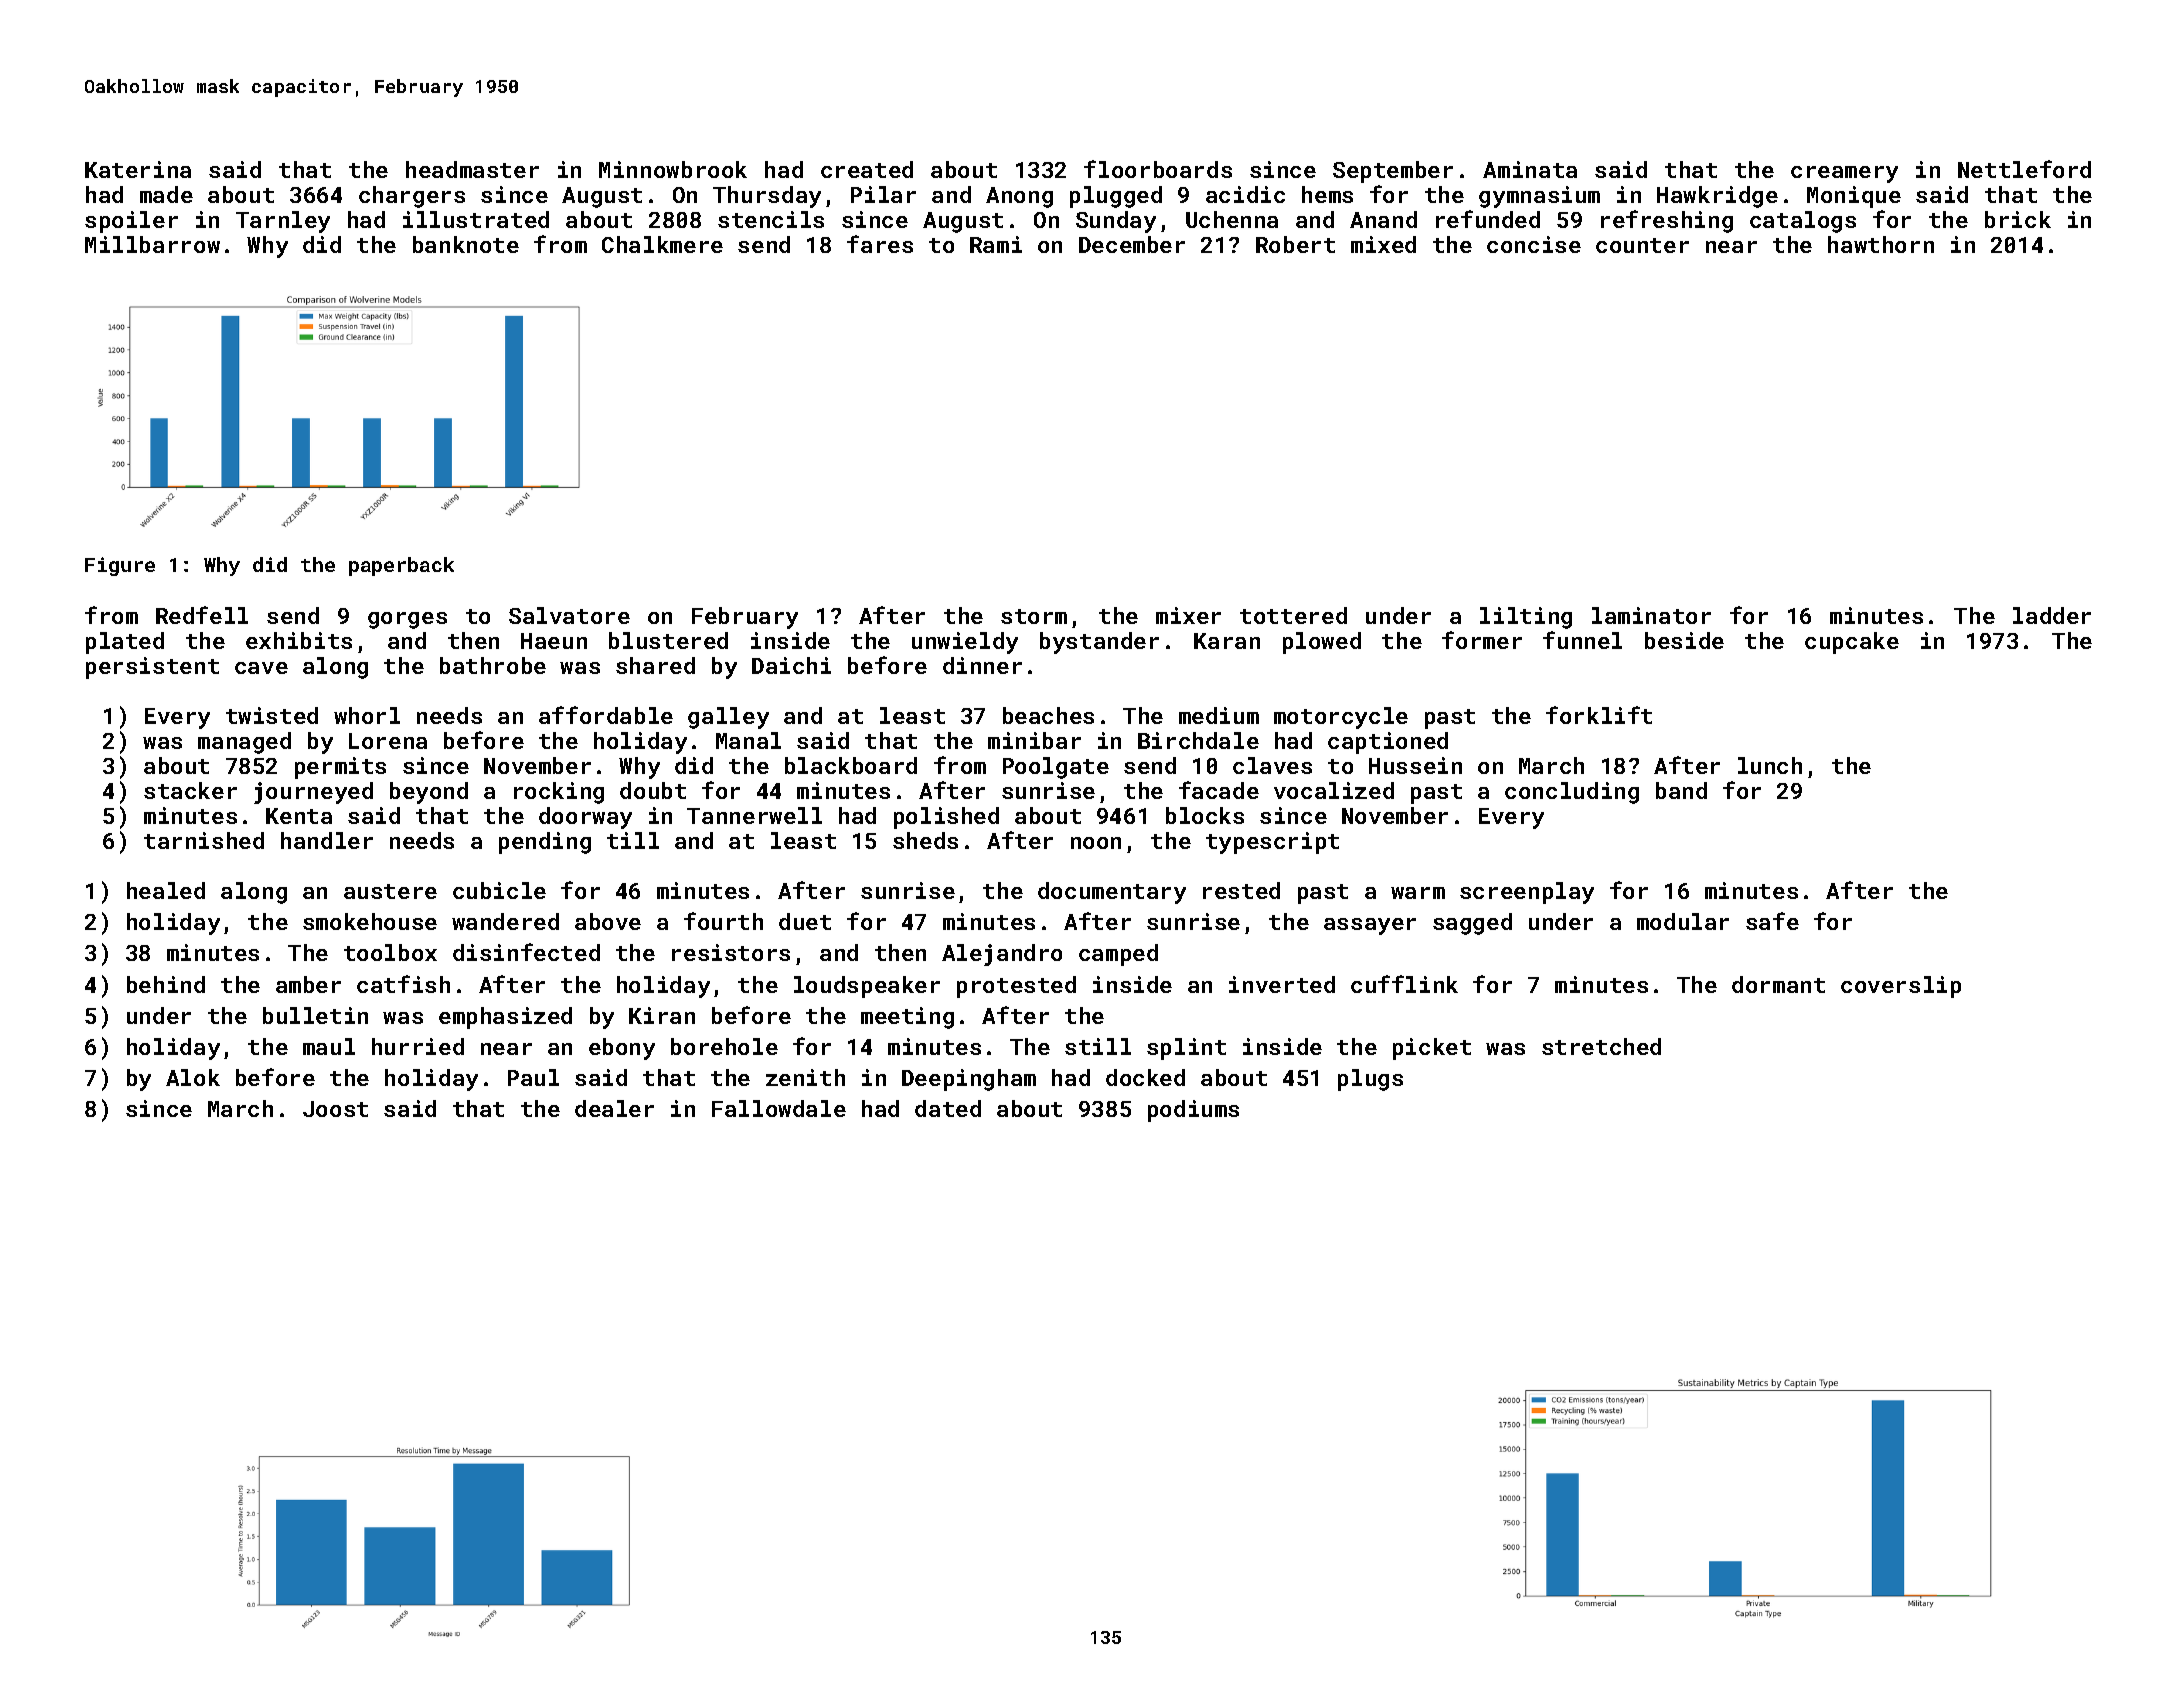  Describe the element at coordinates (472, 169) in the screenshot. I see `headmaster` at that location.
